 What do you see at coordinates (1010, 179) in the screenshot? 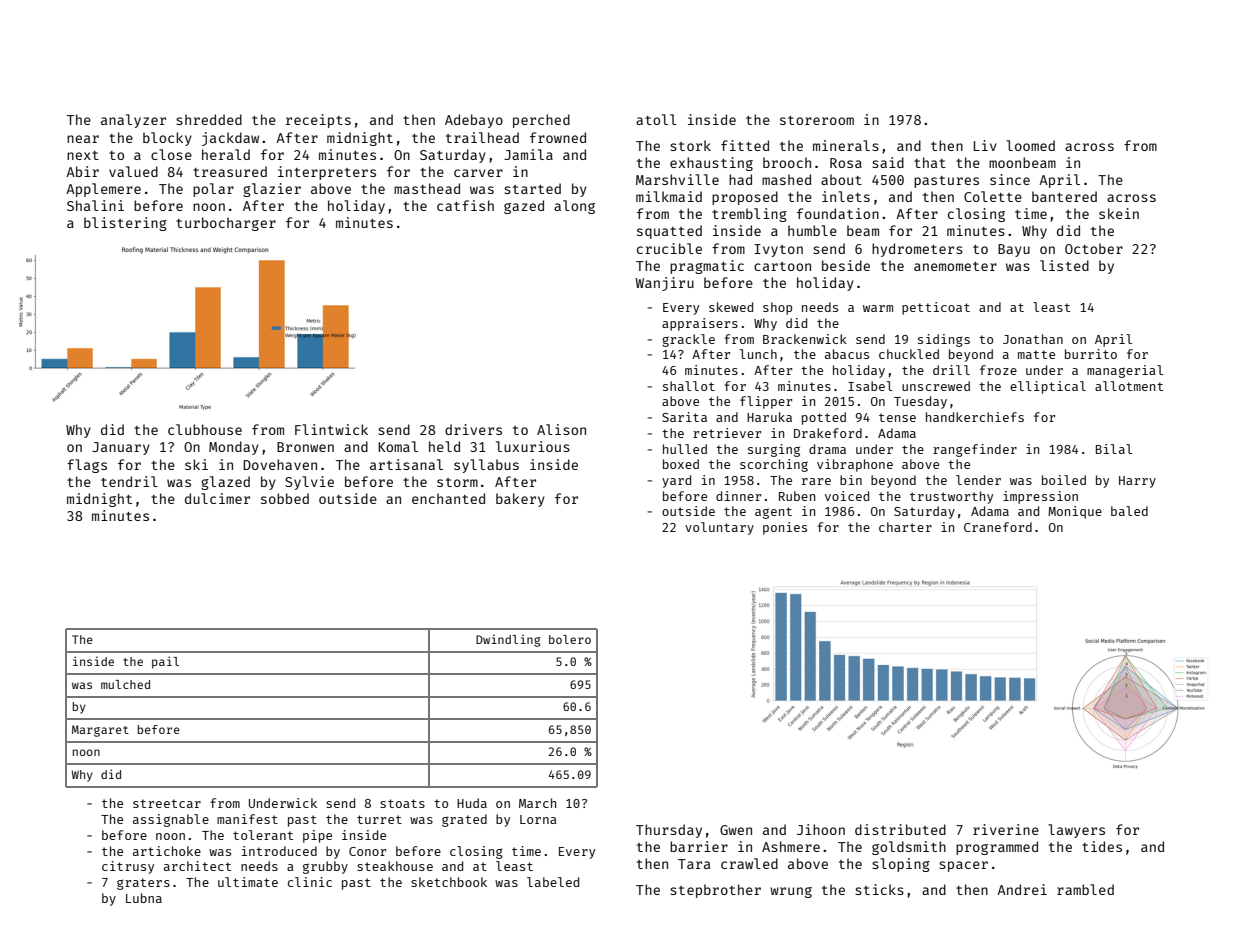
I see `since` at bounding box center [1010, 179].
